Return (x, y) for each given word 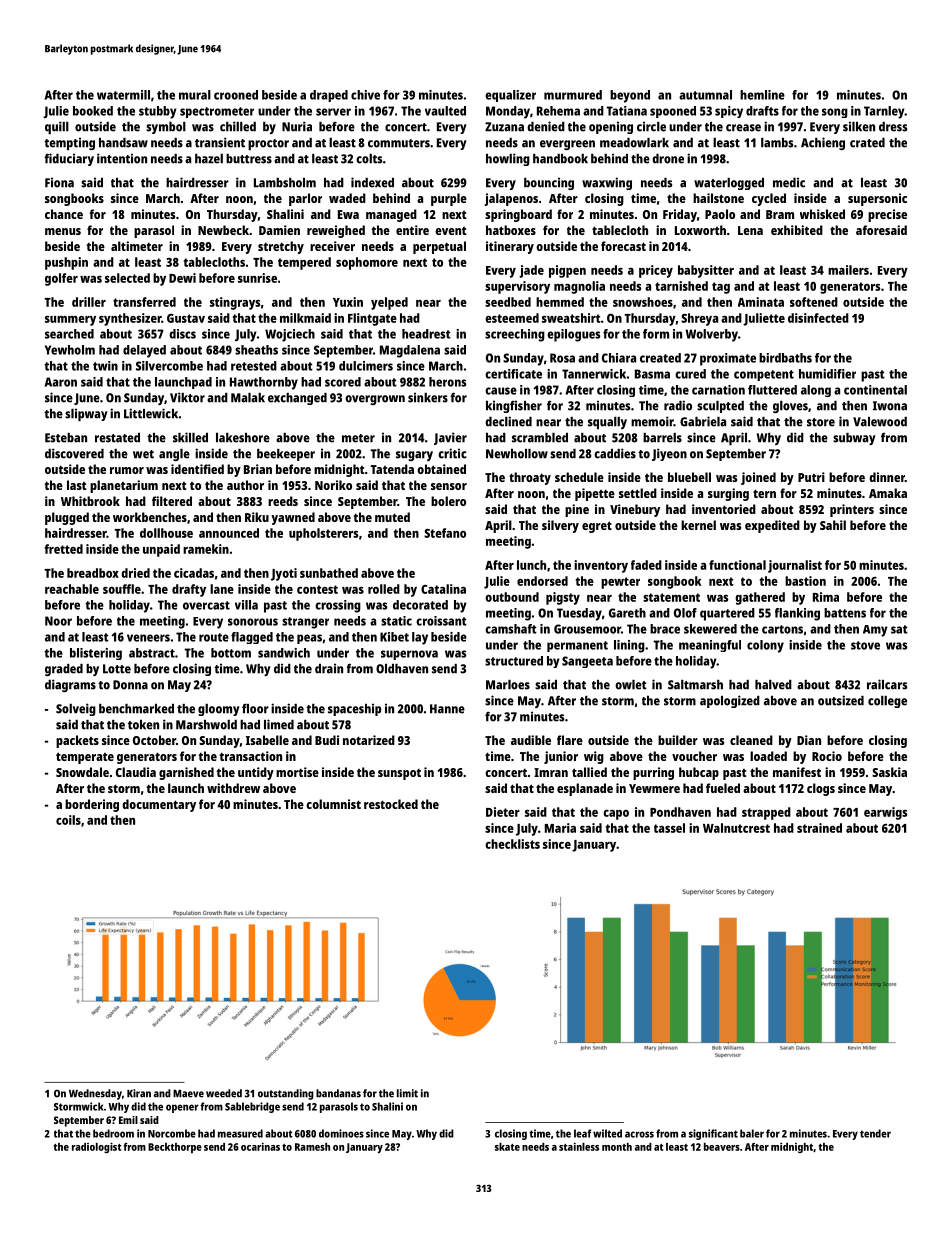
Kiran (139, 1093)
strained (819, 828)
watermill (123, 95)
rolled (384, 589)
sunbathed (329, 573)
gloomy (219, 710)
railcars (887, 684)
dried (135, 573)
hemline (762, 95)
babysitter (706, 271)
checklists (512, 844)
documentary (159, 805)
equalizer (510, 96)
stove (865, 645)
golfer (61, 279)
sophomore (367, 263)
